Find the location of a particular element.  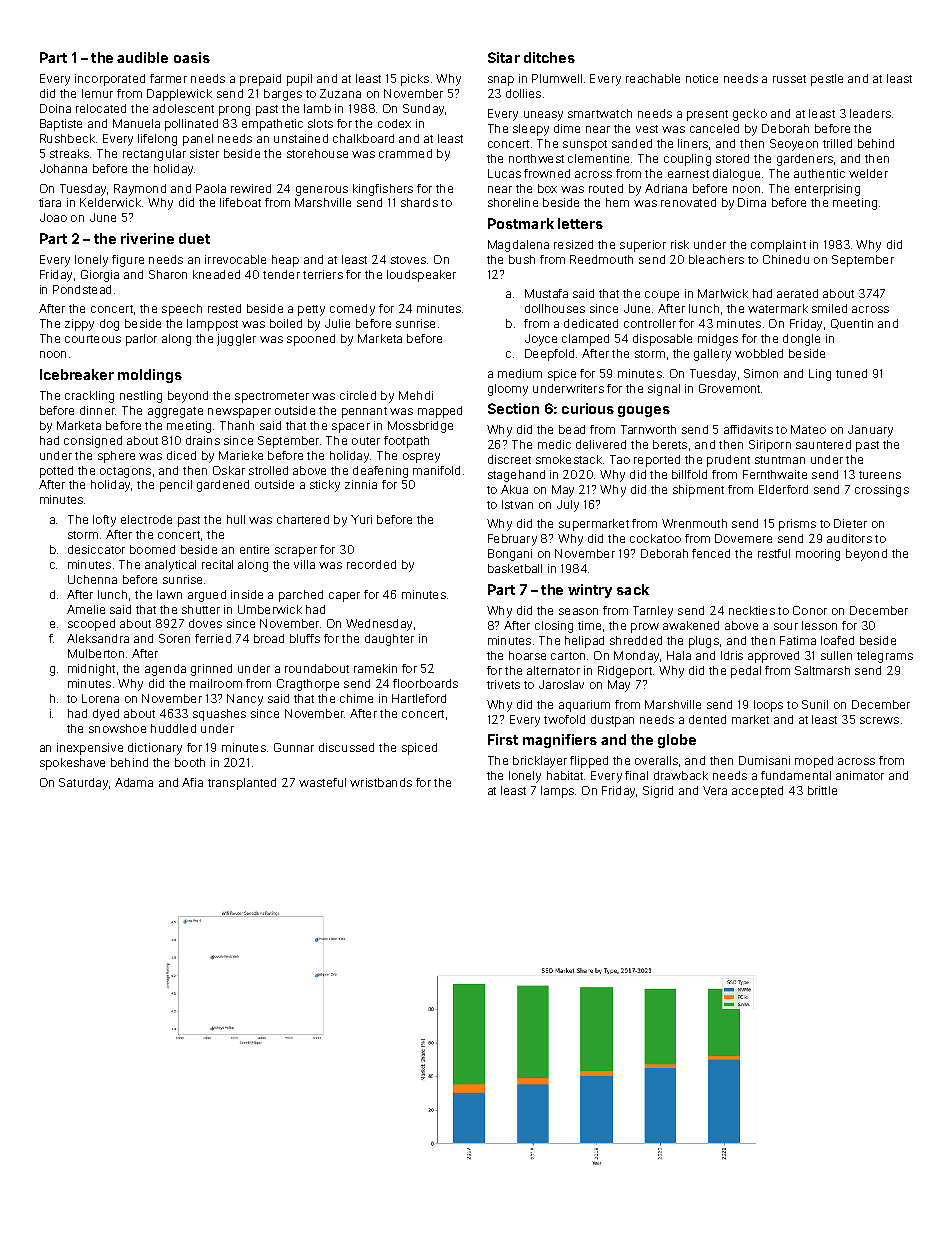

Adama is located at coordinates (134, 782).
